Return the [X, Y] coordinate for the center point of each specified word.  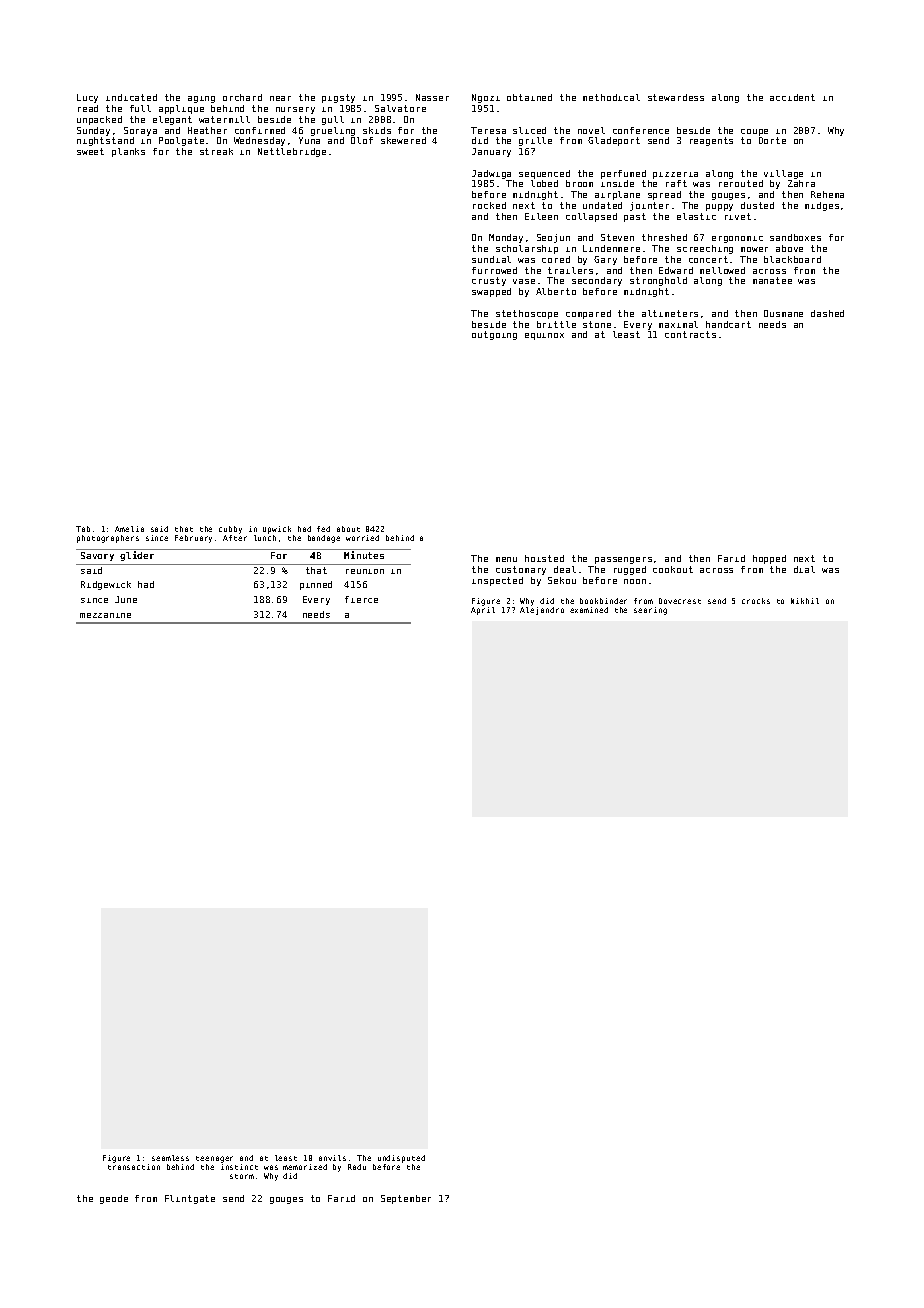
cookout [673, 569]
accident [792, 97]
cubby [230, 530]
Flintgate [190, 1199]
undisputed [401, 1159]
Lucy [87, 98]
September [406, 1199]
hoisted [544, 558]
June [126, 599]
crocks [756, 601]
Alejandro [542, 611]
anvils [332, 1158]
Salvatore [400, 108]
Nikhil [805, 601]
